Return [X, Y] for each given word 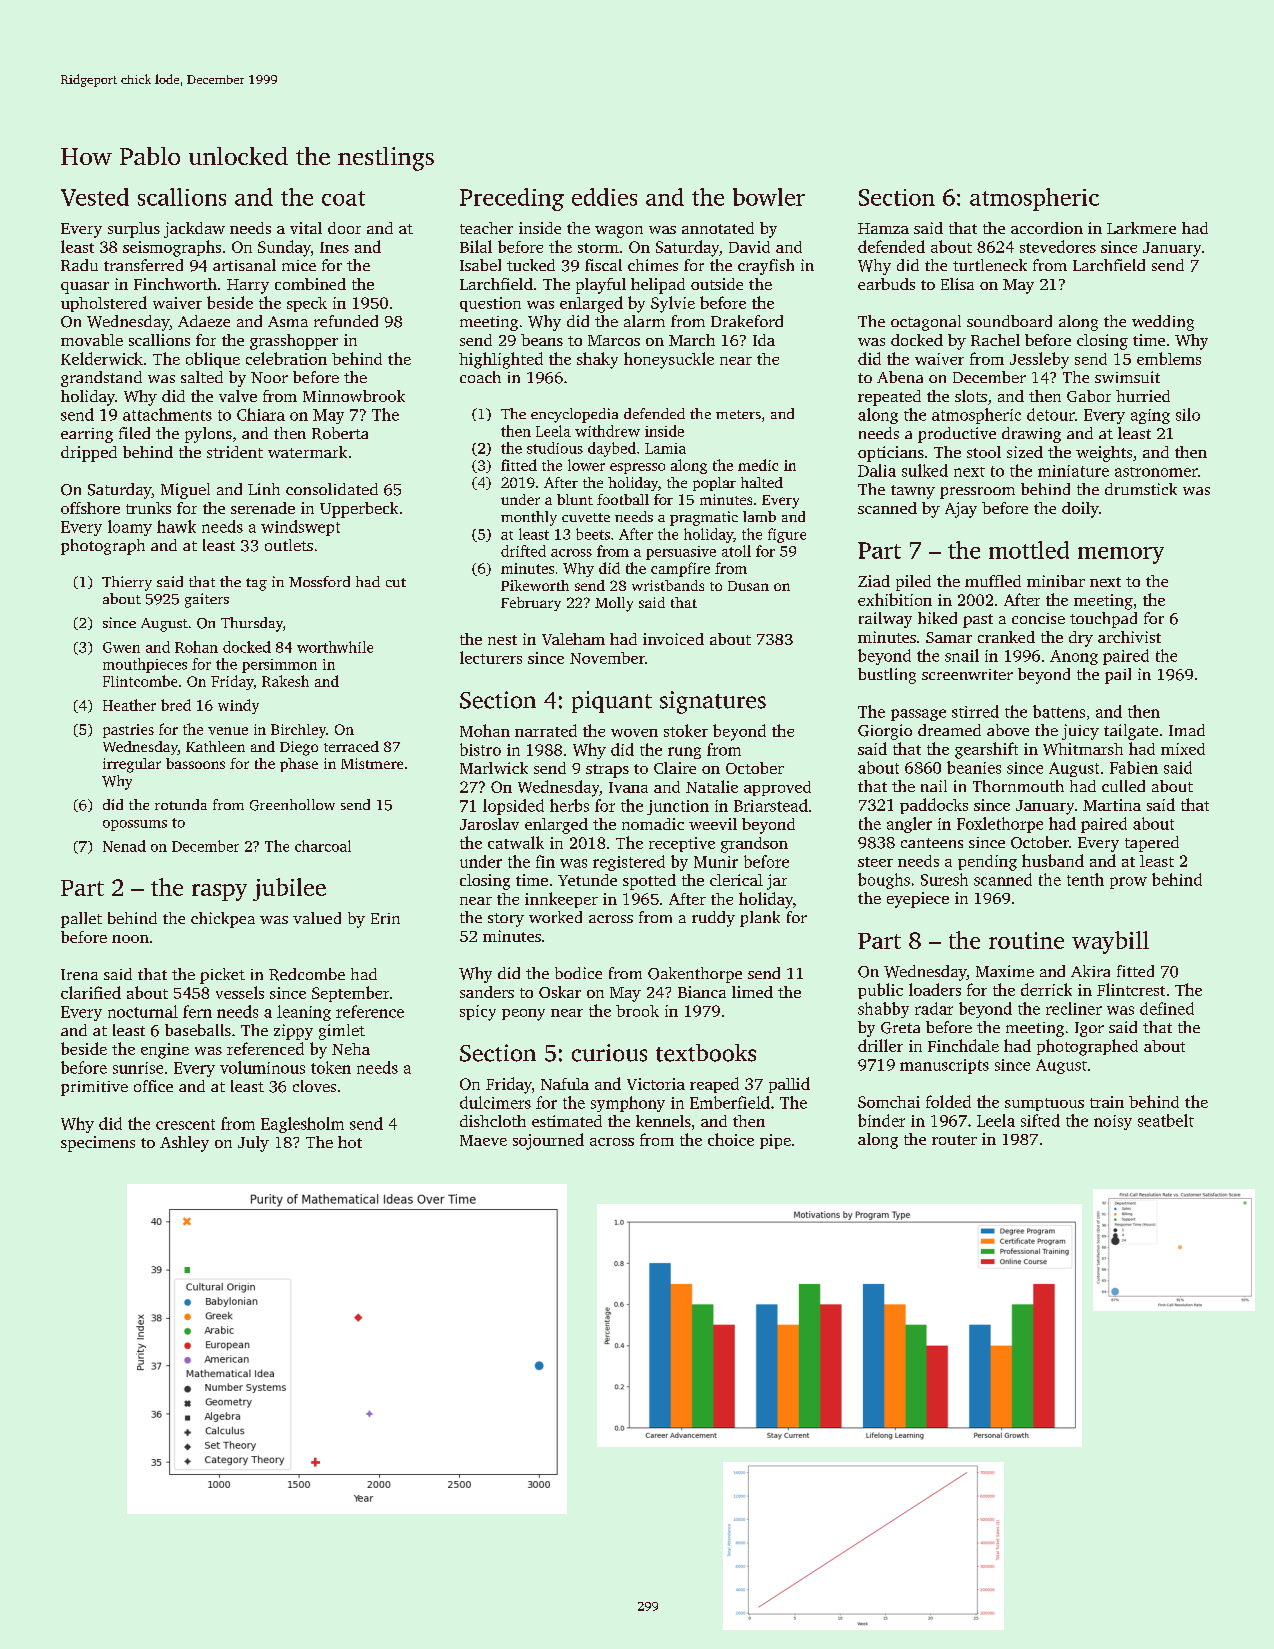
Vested [95, 197]
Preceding [512, 199]
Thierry [127, 583]
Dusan [748, 586]
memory [1121, 555]
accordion [1047, 228]
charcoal [323, 846]
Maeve [483, 1140]
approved [777, 788]
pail [1118, 676]
